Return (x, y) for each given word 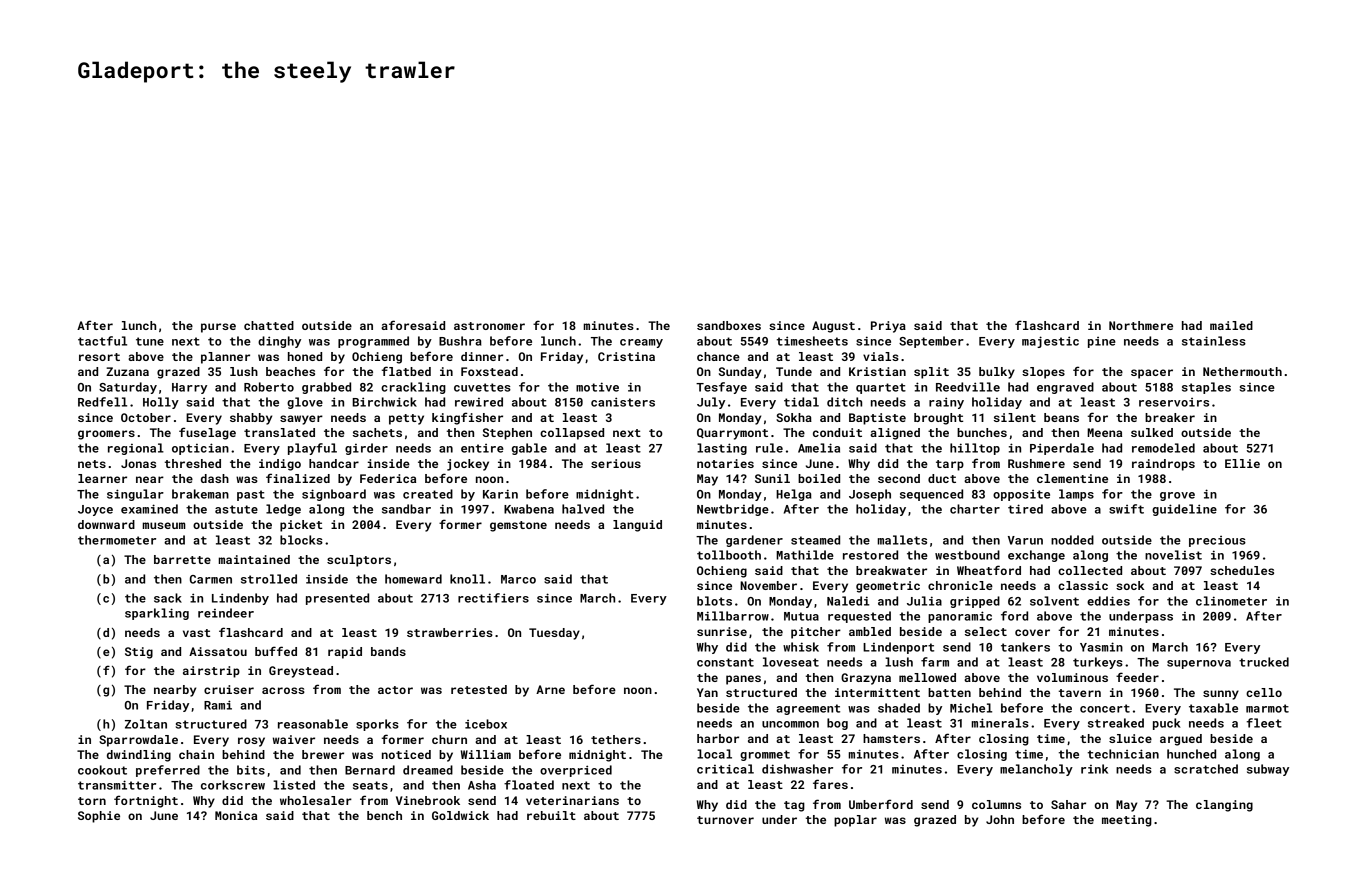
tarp (950, 465)
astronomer (489, 326)
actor (395, 690)
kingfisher (467, 418)
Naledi (848, 601)
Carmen (211, 579)
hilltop (975, 449)
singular (135, 495)
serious (616, 463)
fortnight (146, 801)
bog (837, 724)
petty (406, 419)
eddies (1108, 601)
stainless (1214, 341)
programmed (373, 342)
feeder (1137, 677)
